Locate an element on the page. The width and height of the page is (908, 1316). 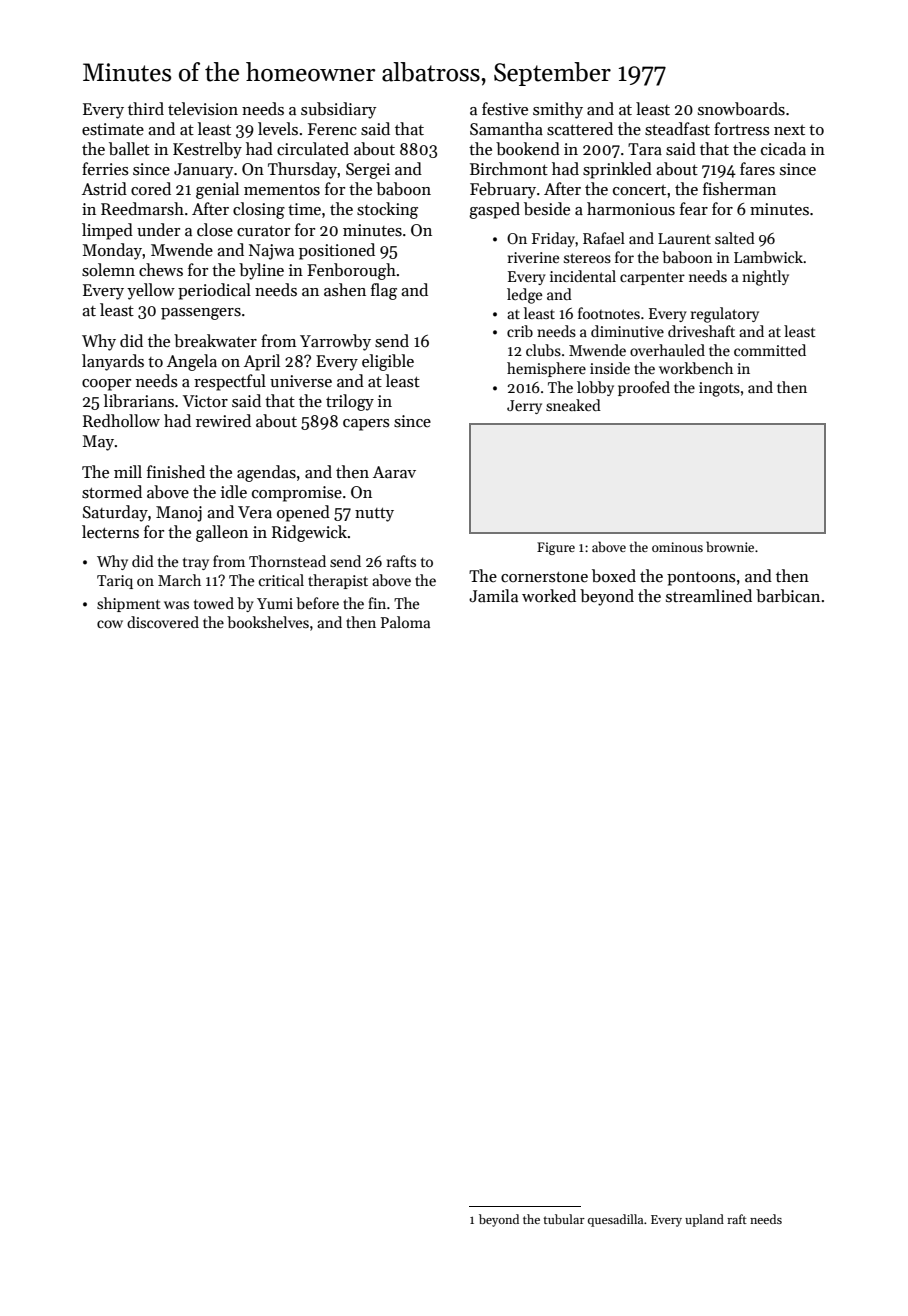
third is located at coordinates (146, 108).
